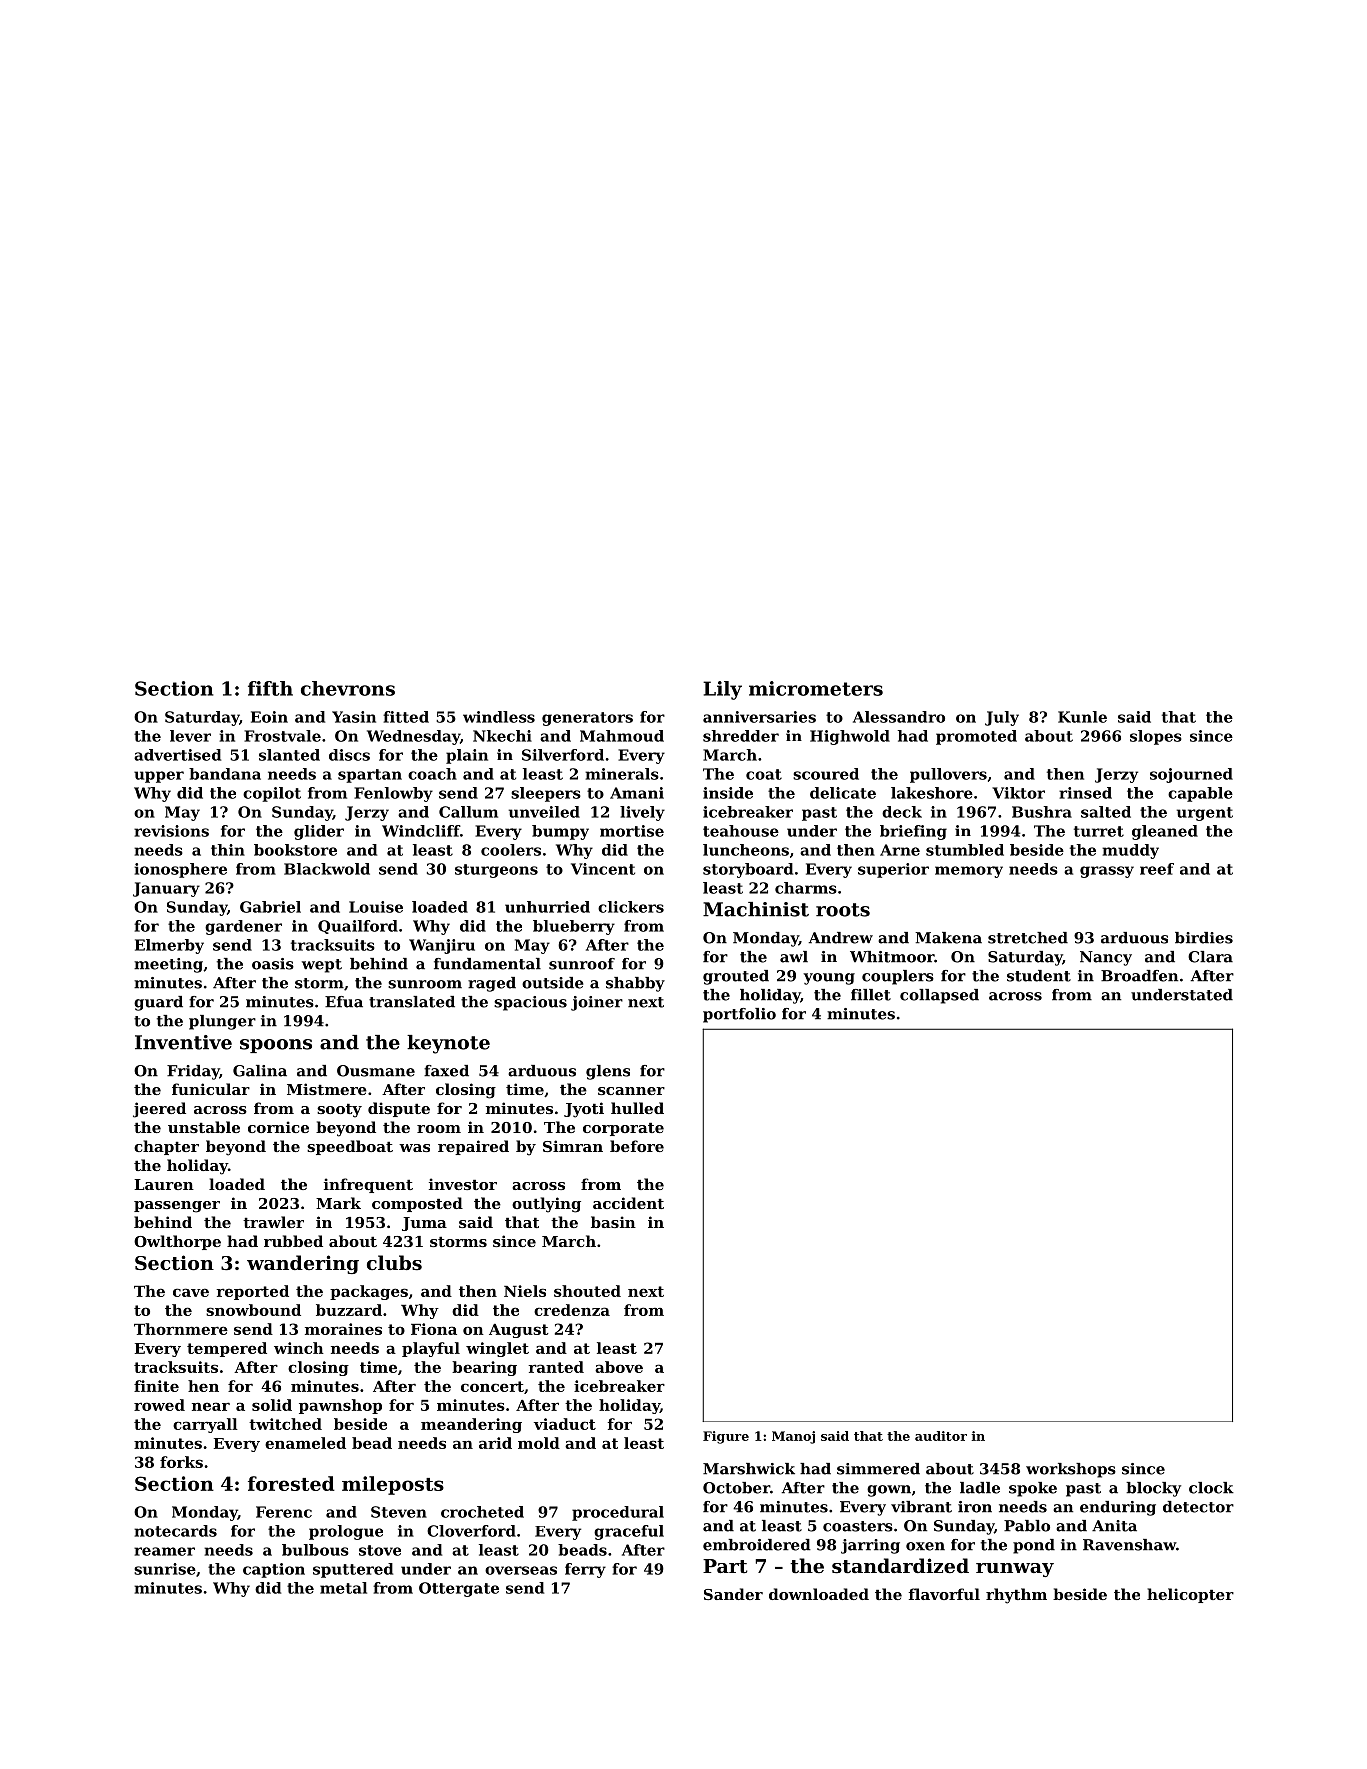 This screenshot has width=1367, height=1769. I want to click on before, so click(637, 1146).
